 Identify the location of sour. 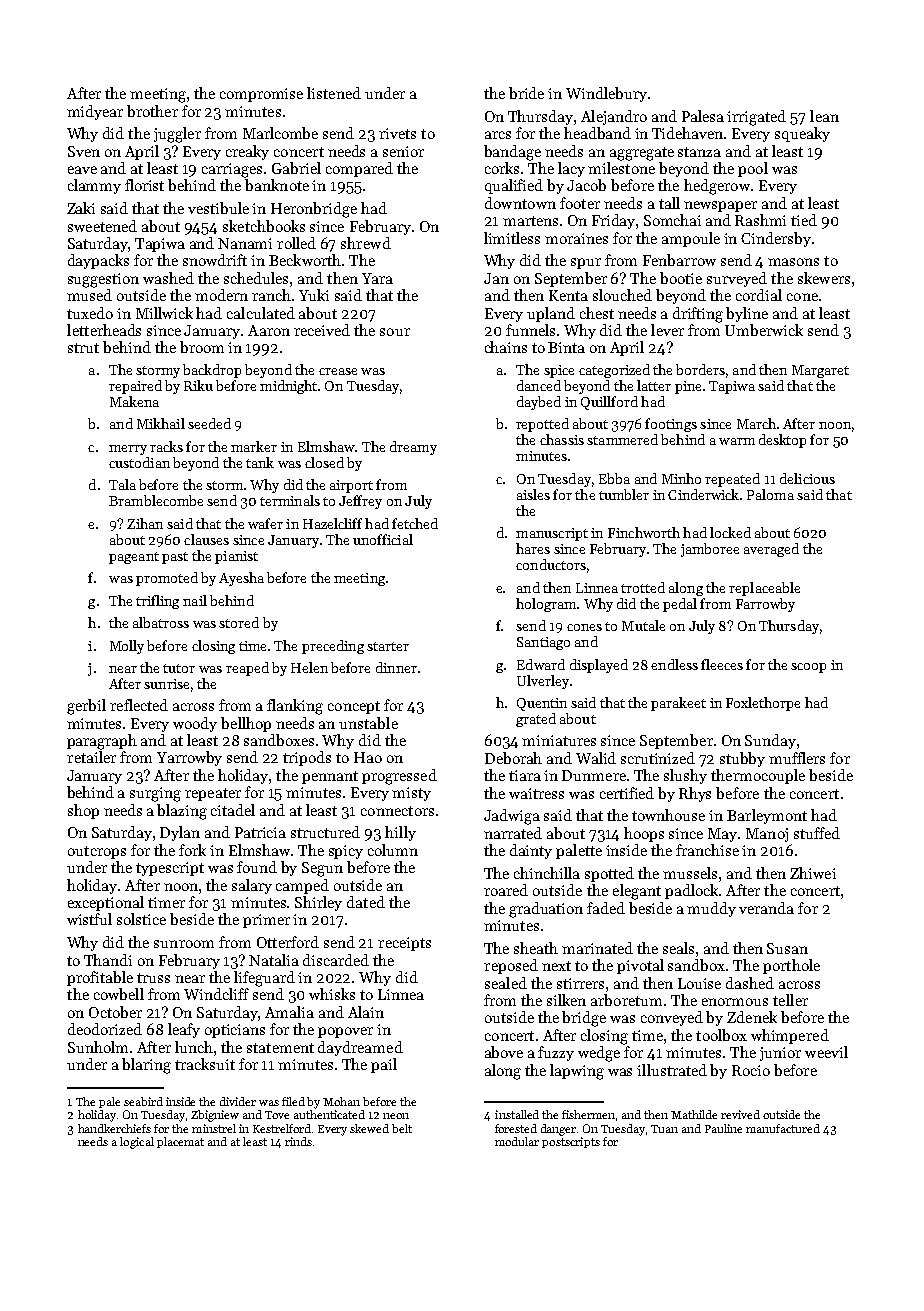
(395, 332).
